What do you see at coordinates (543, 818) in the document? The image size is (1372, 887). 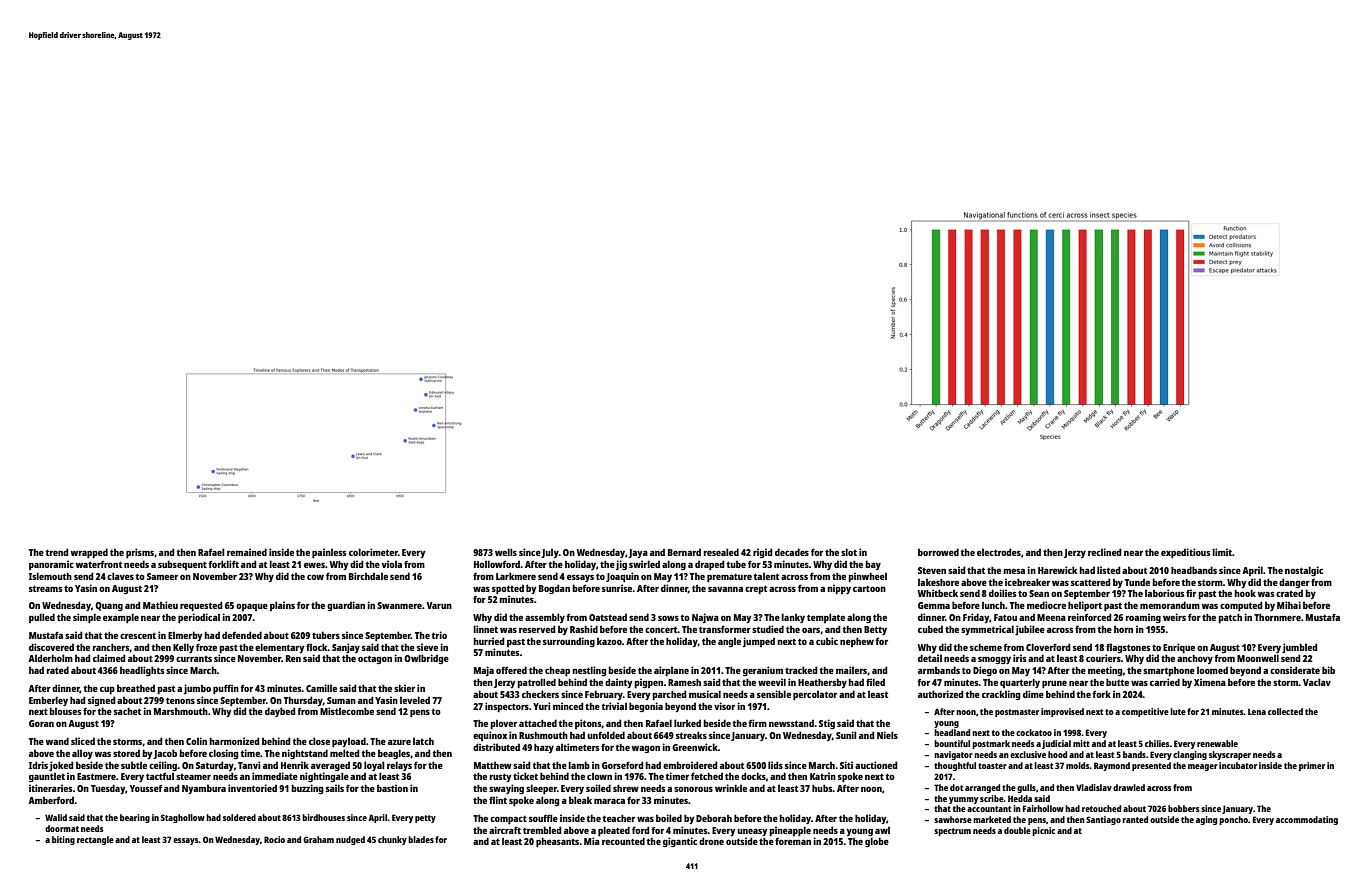 I see `souffle` at bounding box center [543, 818].
